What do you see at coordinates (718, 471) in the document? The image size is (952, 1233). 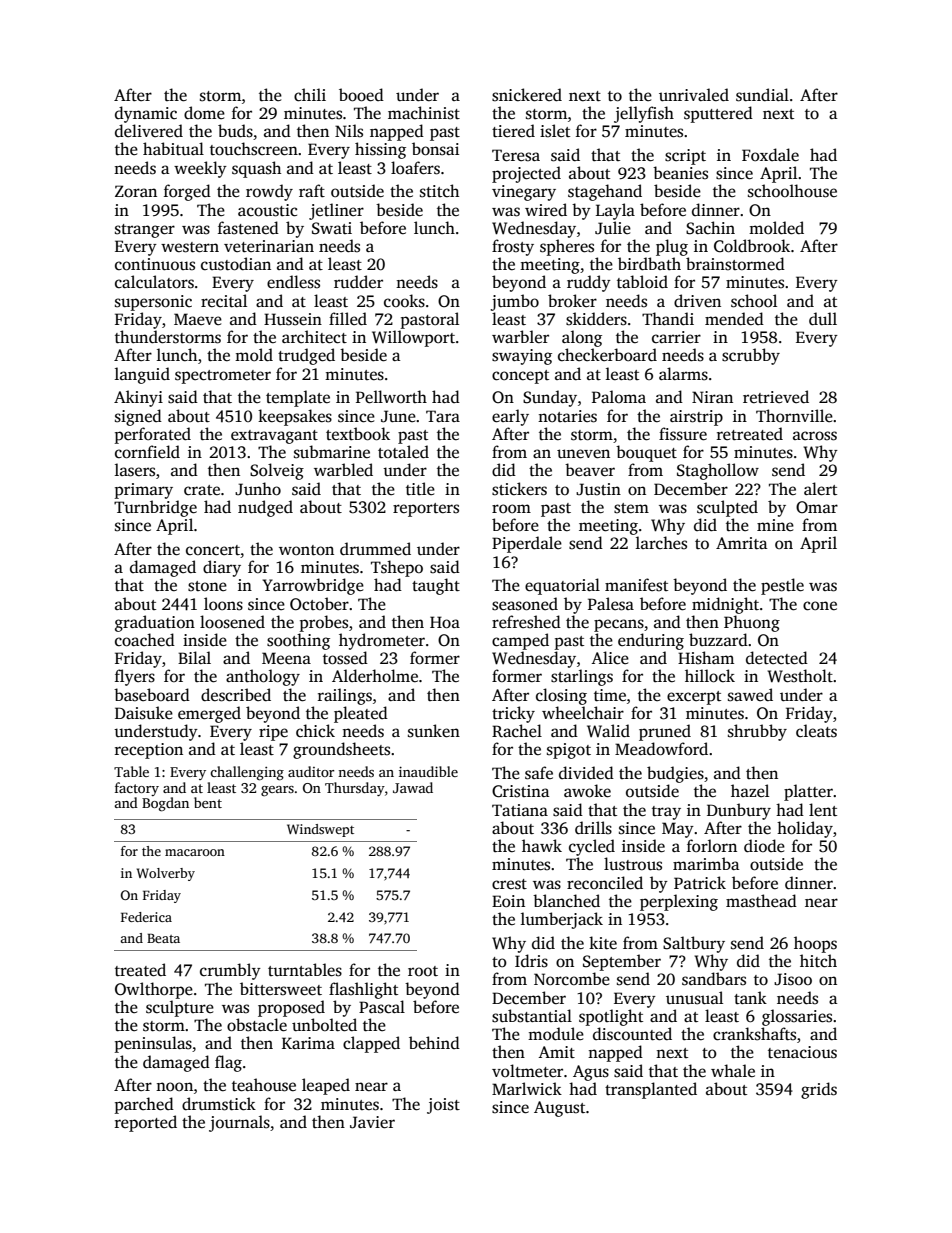 I see `Staghollow` at bounding box center [718, 471].
